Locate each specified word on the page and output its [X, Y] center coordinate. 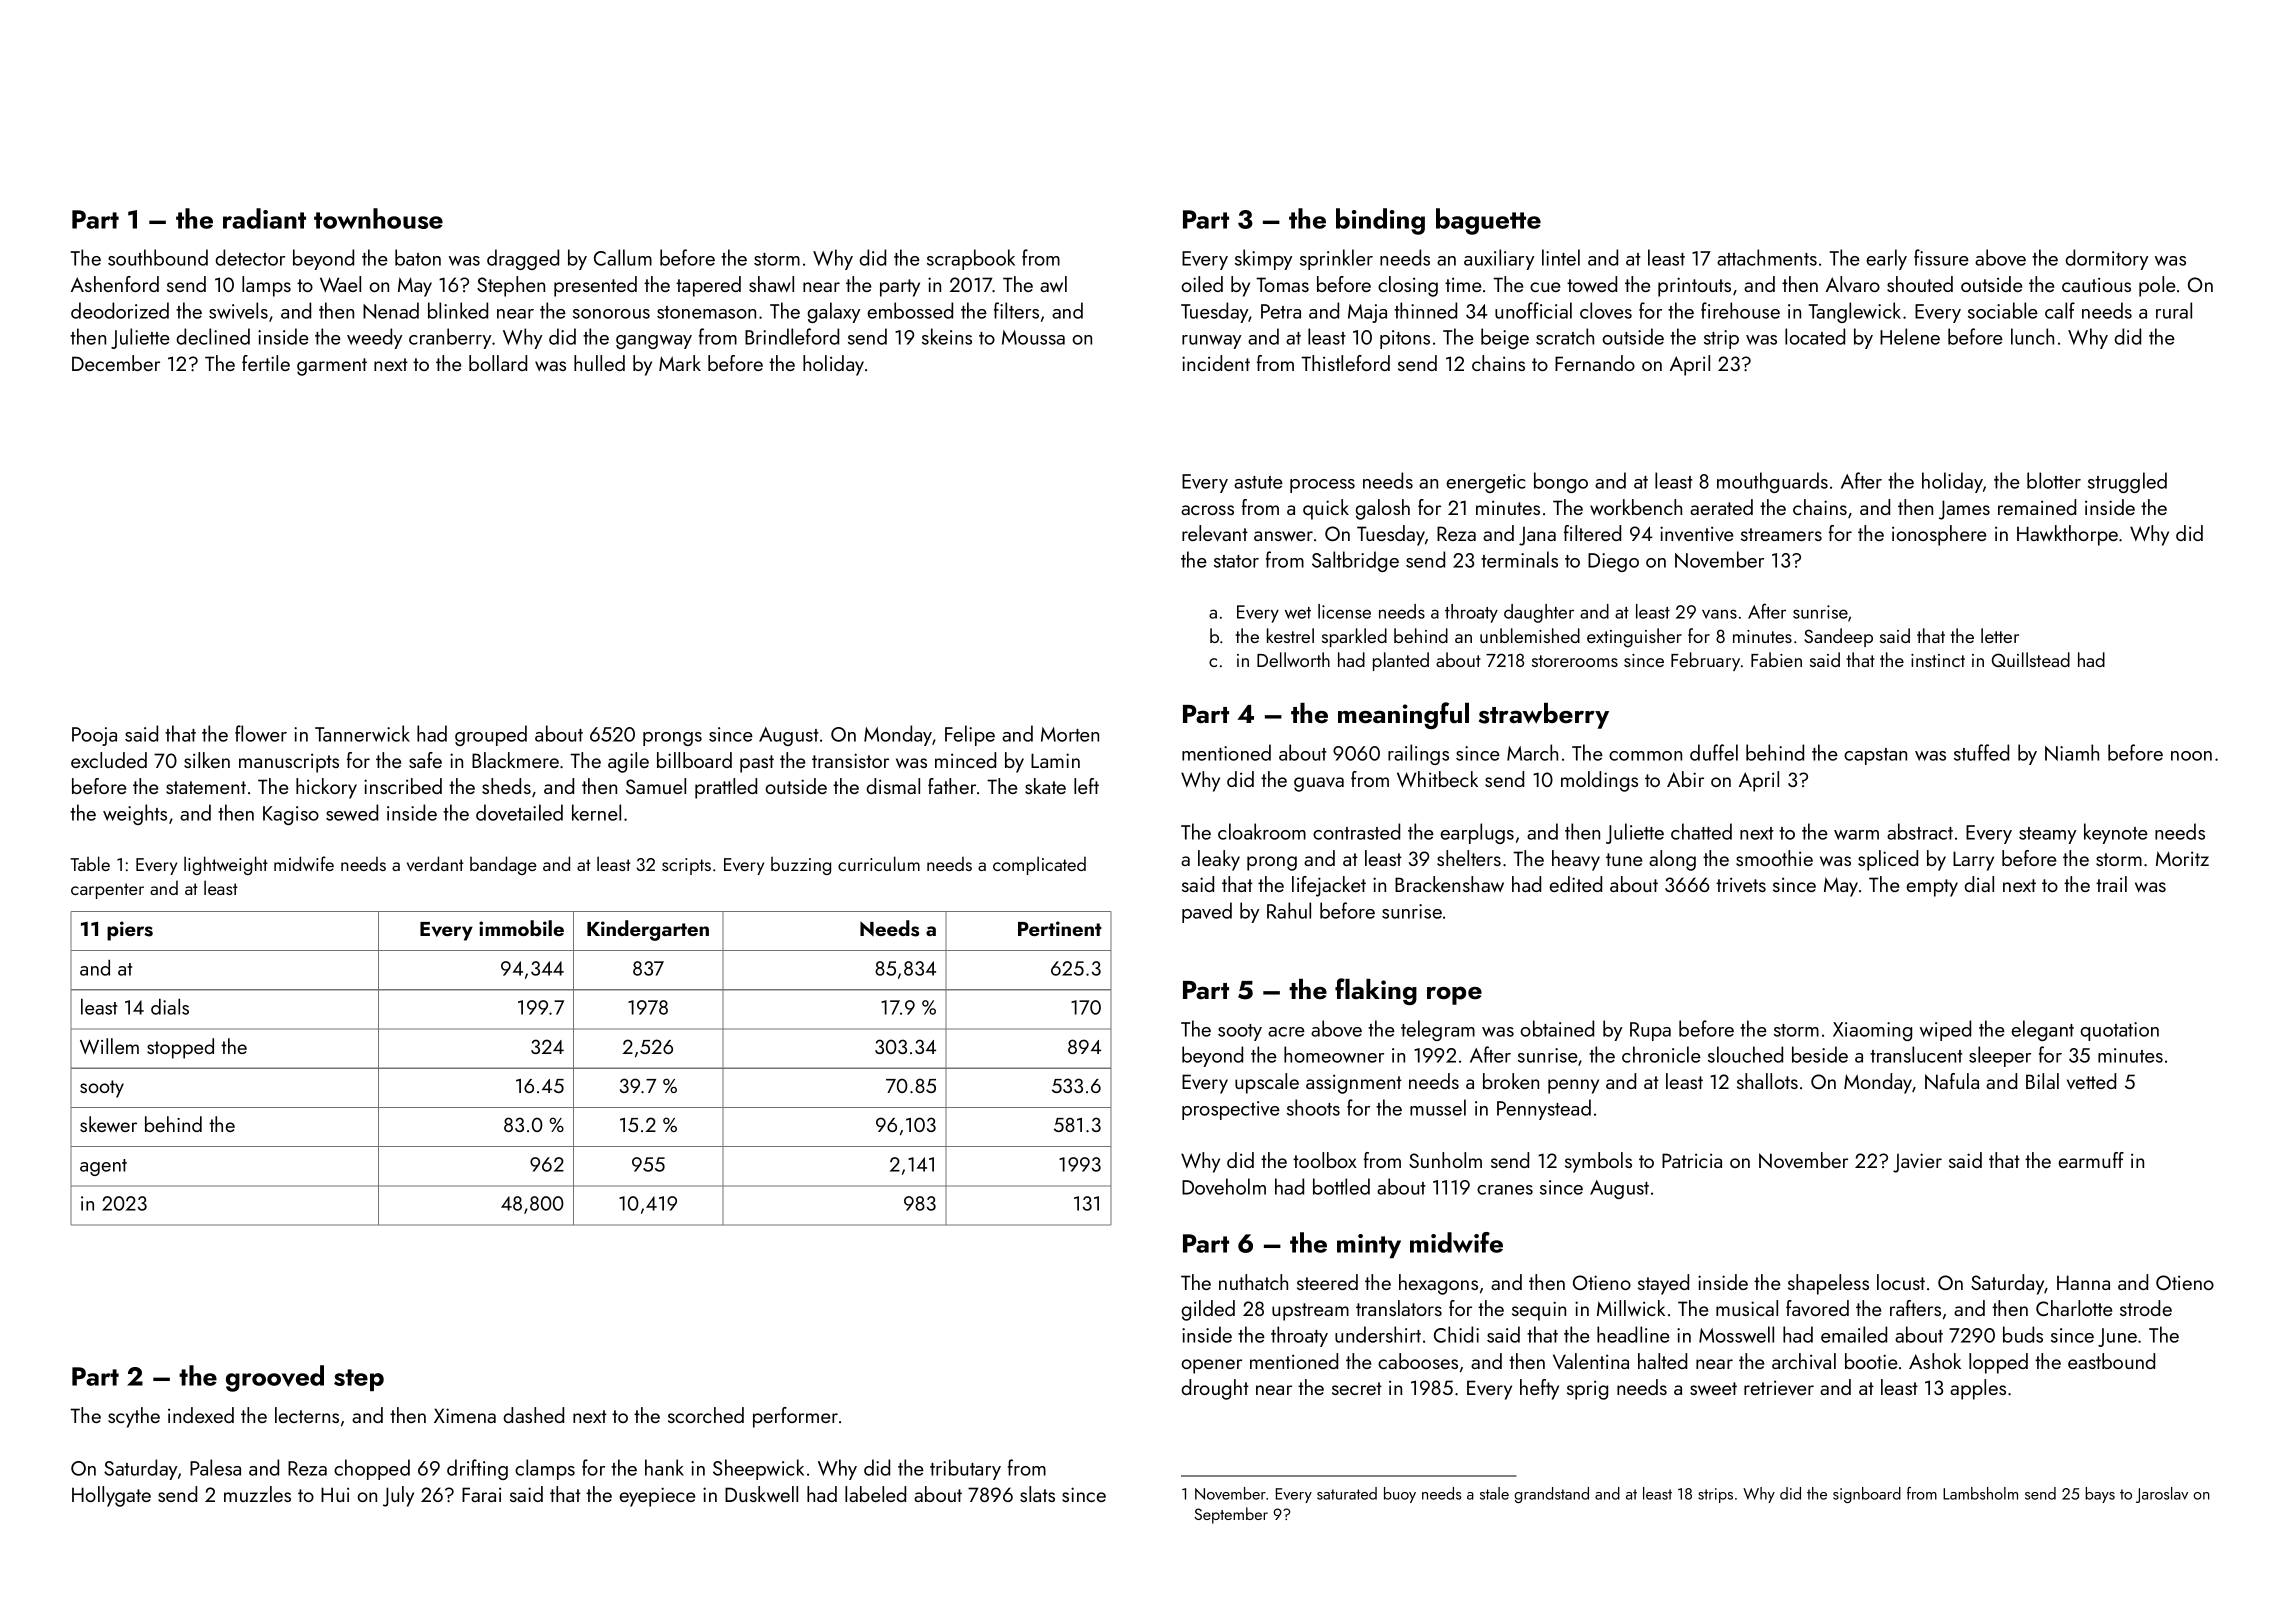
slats [1037, 1494]
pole [2157, 286]
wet [1298, 613]
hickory [326, 788]
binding [1380, 221]
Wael [340, 284]
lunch [2032, 336]
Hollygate [111, 1496]
